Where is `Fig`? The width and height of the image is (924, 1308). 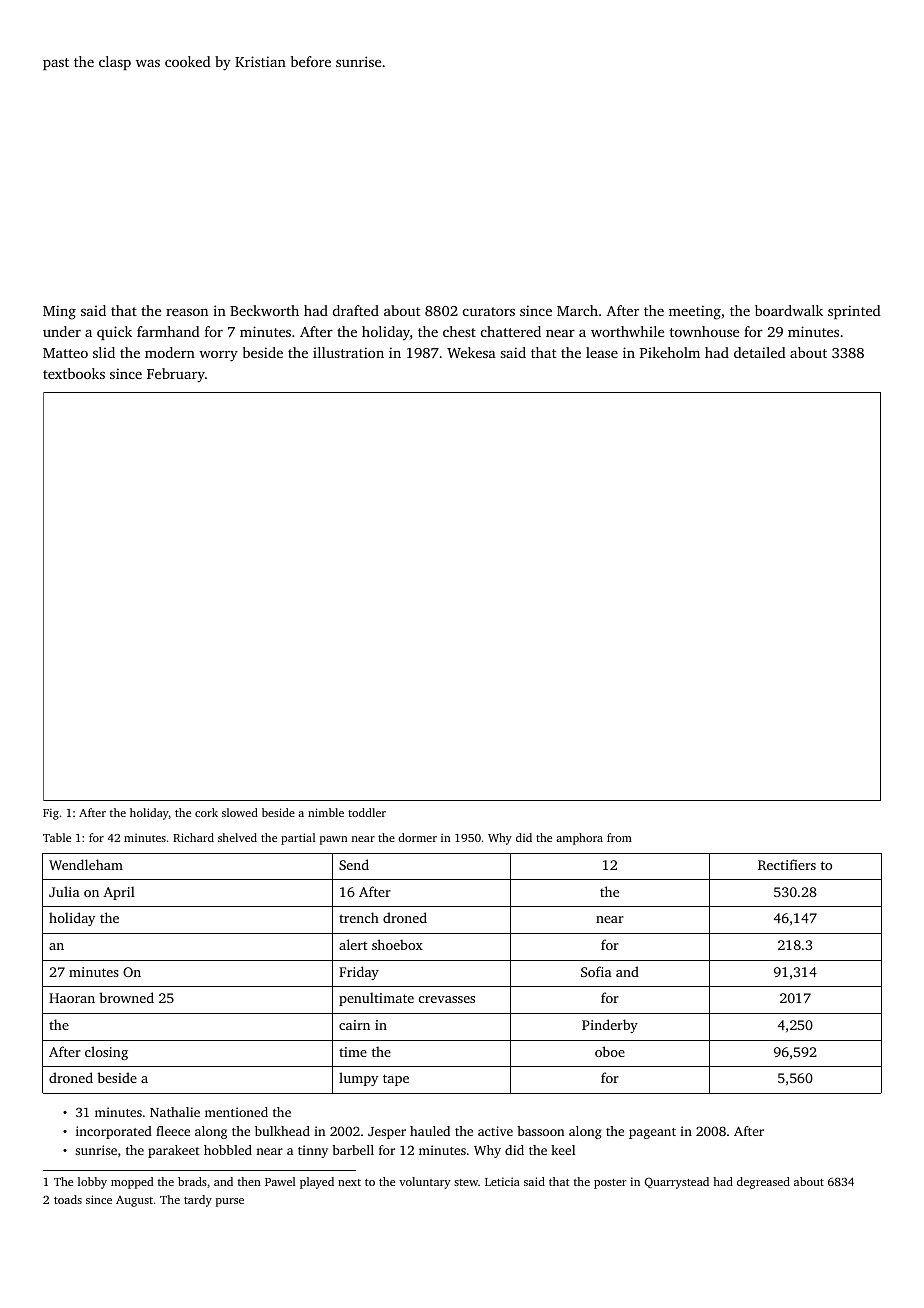
Fig is located at coordinates (51, 814).
